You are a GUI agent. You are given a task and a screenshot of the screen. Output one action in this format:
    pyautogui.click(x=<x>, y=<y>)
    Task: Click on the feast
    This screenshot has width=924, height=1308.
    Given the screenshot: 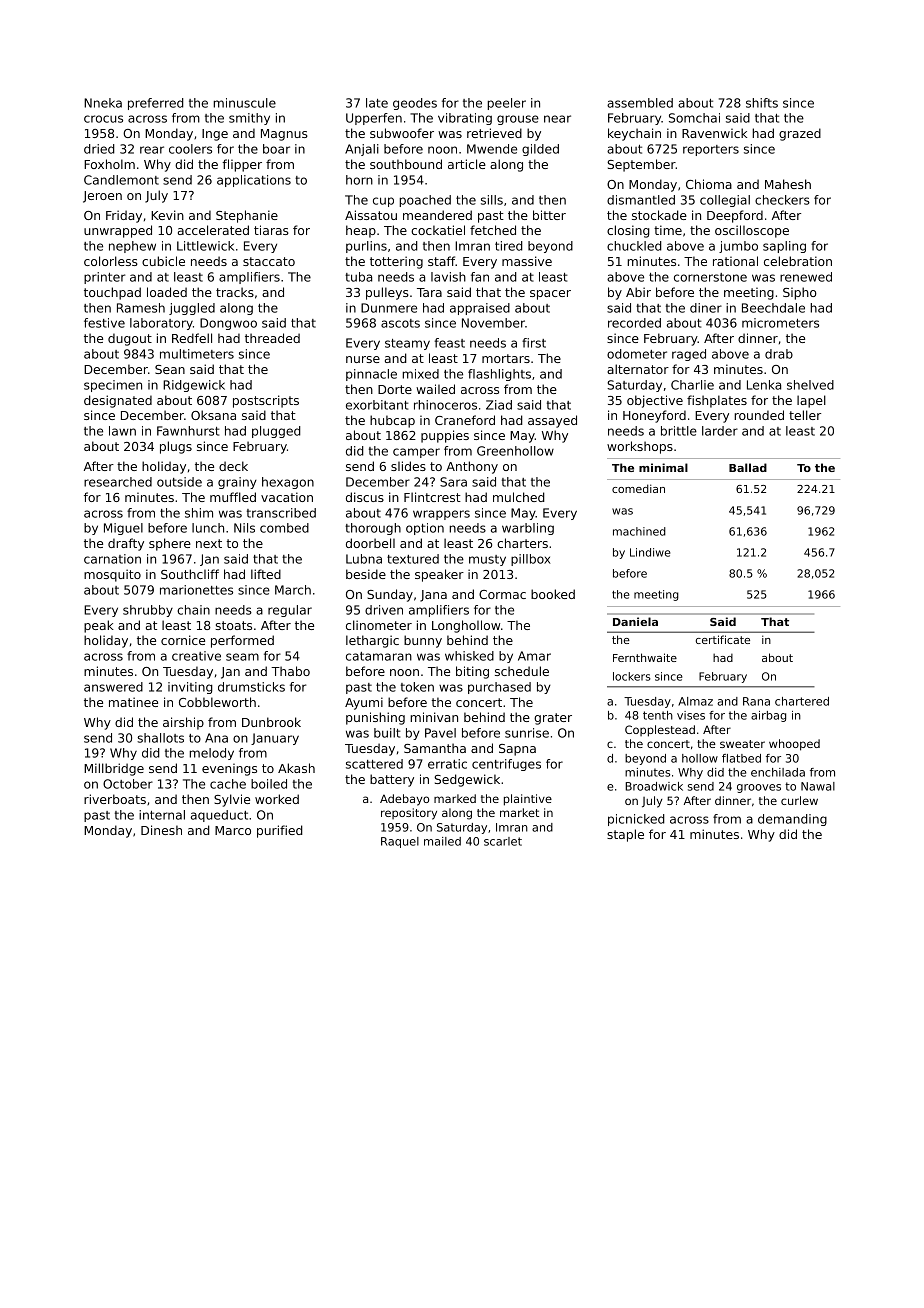 What is the action you would take?
    pyautogui.click(x=449, y=343)
